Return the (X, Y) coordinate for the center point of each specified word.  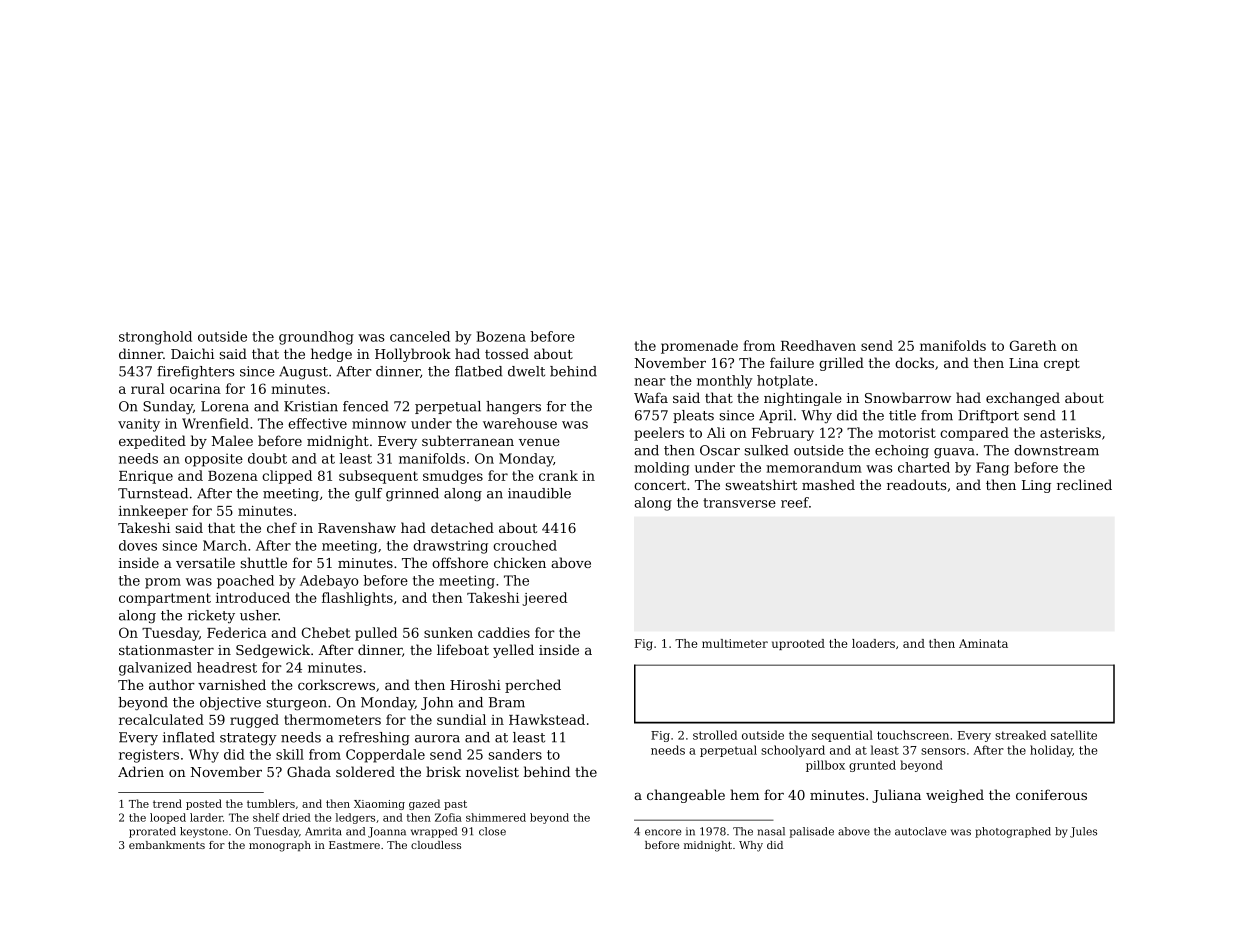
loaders (873, 643)
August (303, 373)
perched (533, 686)
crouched (525, 545)
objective (230, 704)
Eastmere (354, 845)
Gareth (1033, 345)
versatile (205, 562)
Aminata (983, 643)
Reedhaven (818, 345)
